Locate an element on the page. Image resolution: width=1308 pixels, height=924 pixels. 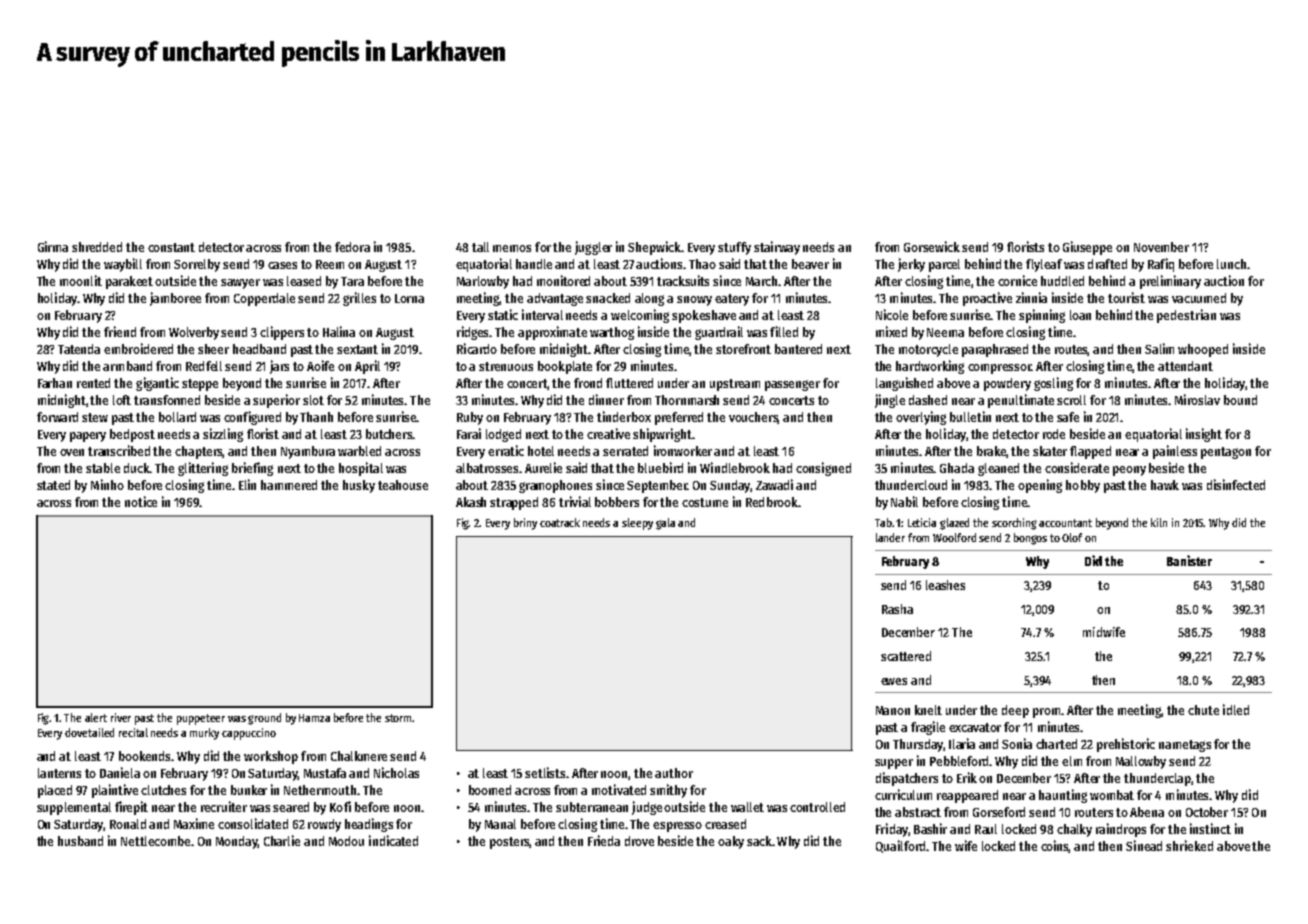
dashed is located at coordinates (928, 400).
